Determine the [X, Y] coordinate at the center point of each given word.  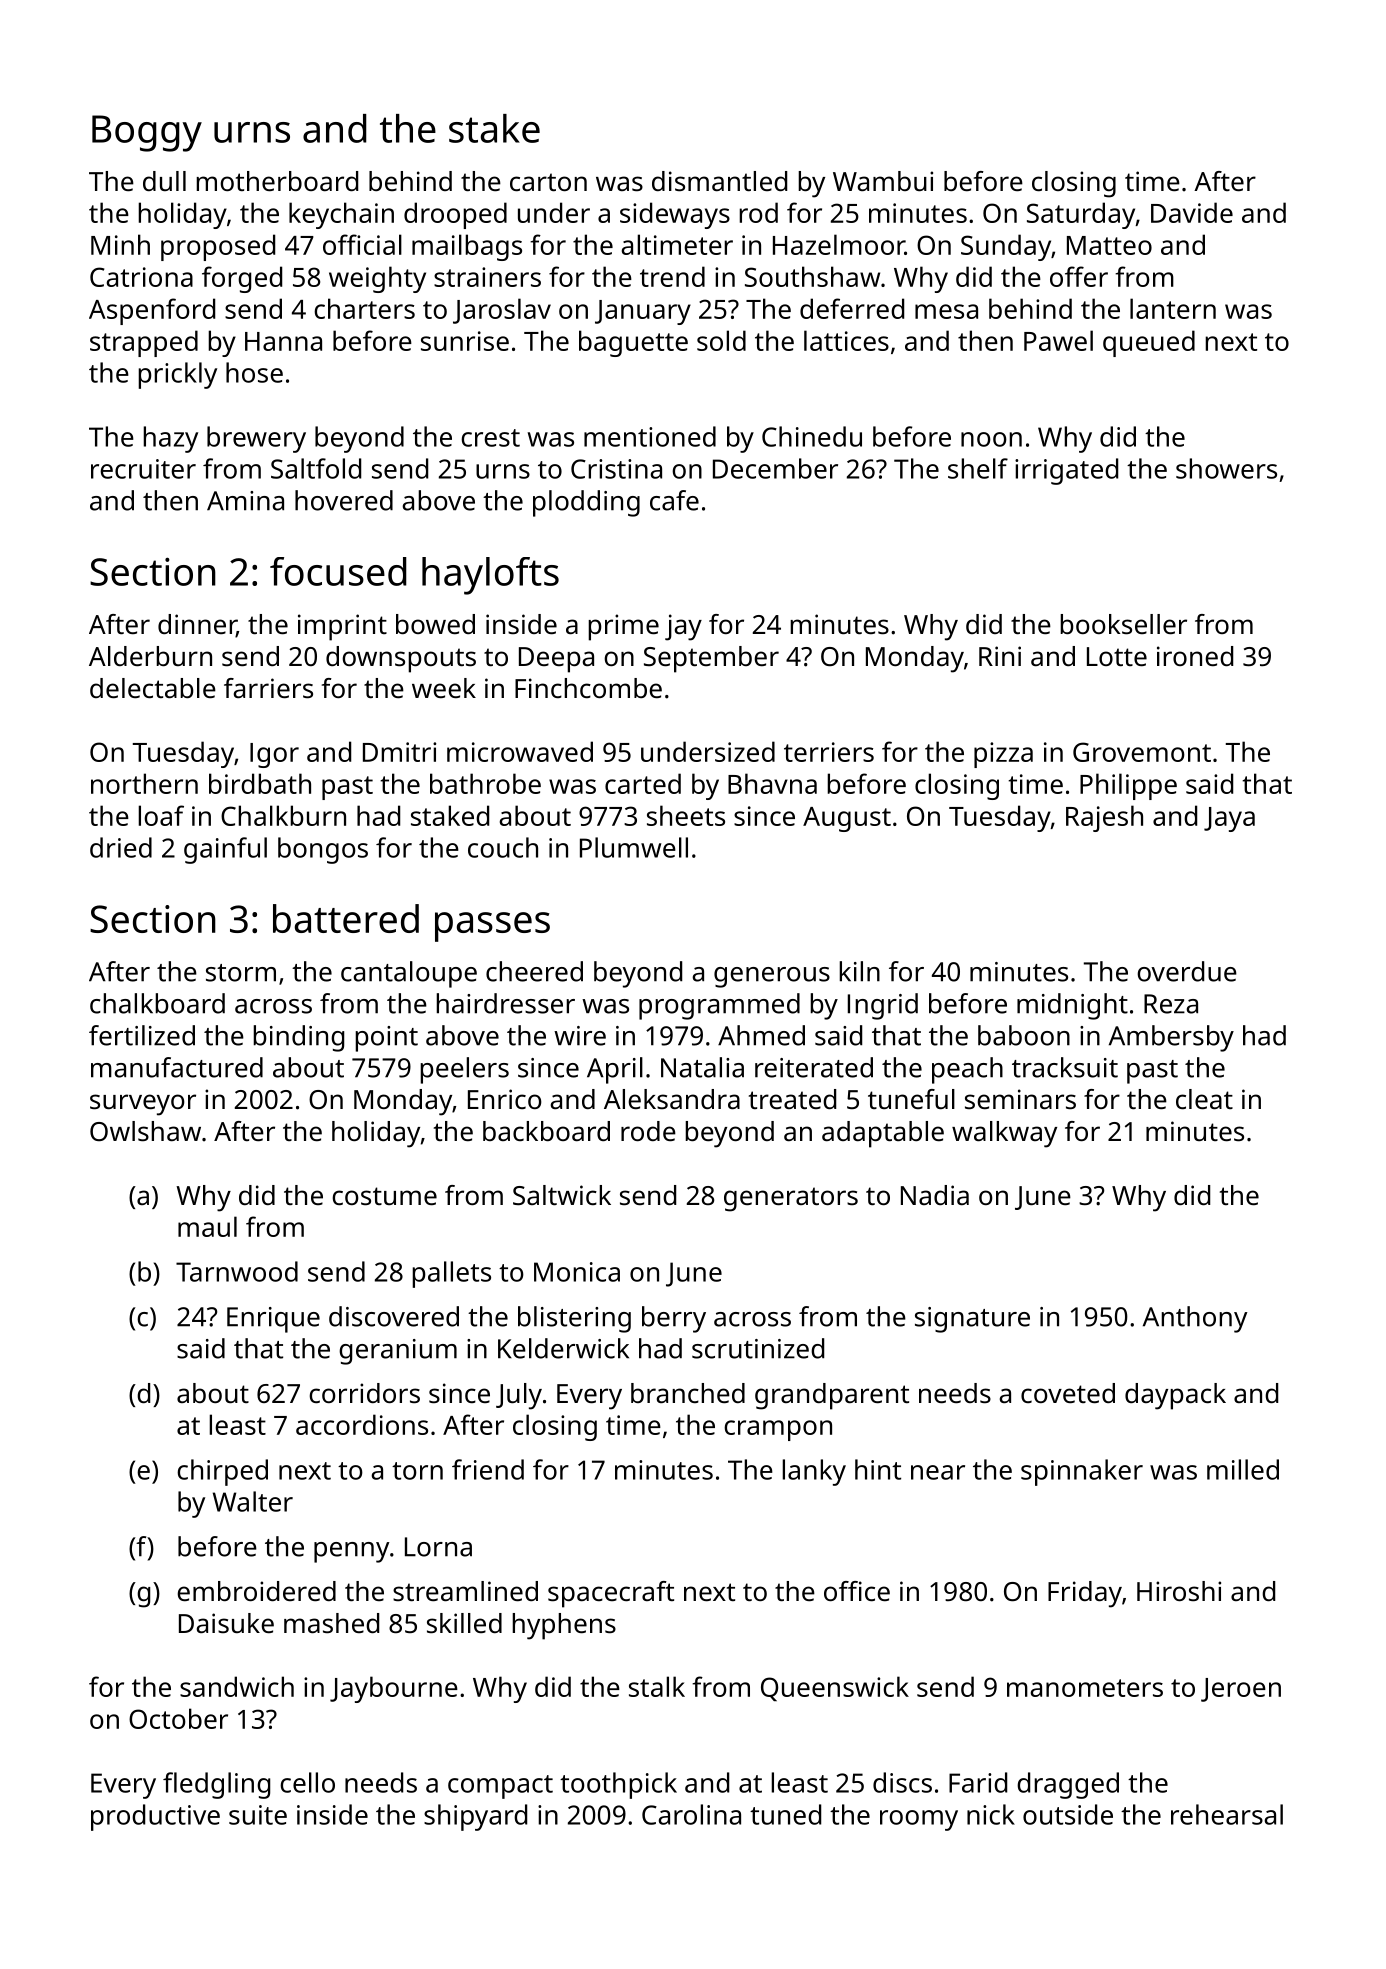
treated [792, 1099]
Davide [1192, 212]
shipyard [475, 1817]
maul [207, 1226]
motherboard [277, 181]
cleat [1204, 1099]
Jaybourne [394, 1689]
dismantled [719, 181]
